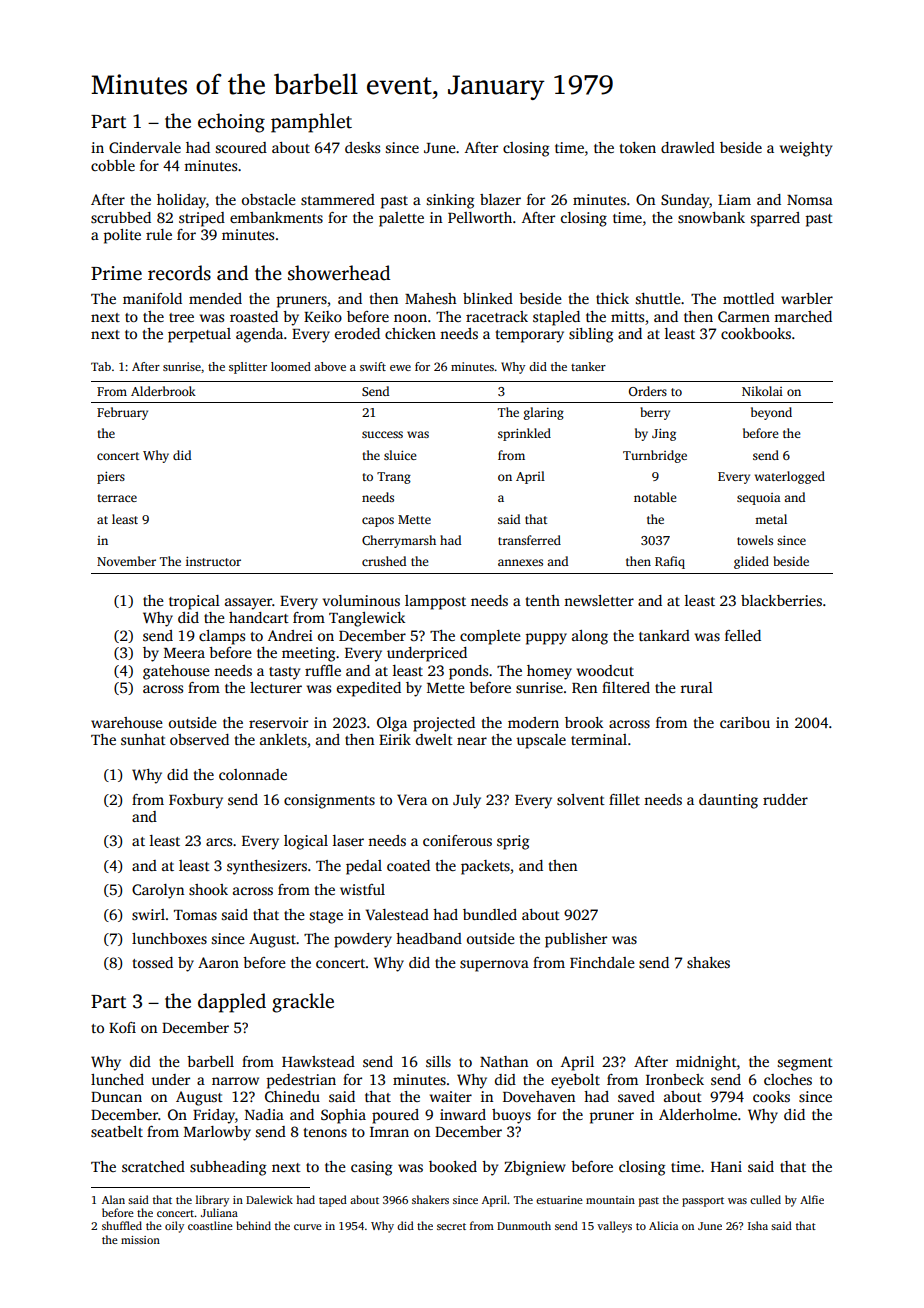  Describe the element at coordinates (158, 891) in the page. I see `Carolyn` at that location.
